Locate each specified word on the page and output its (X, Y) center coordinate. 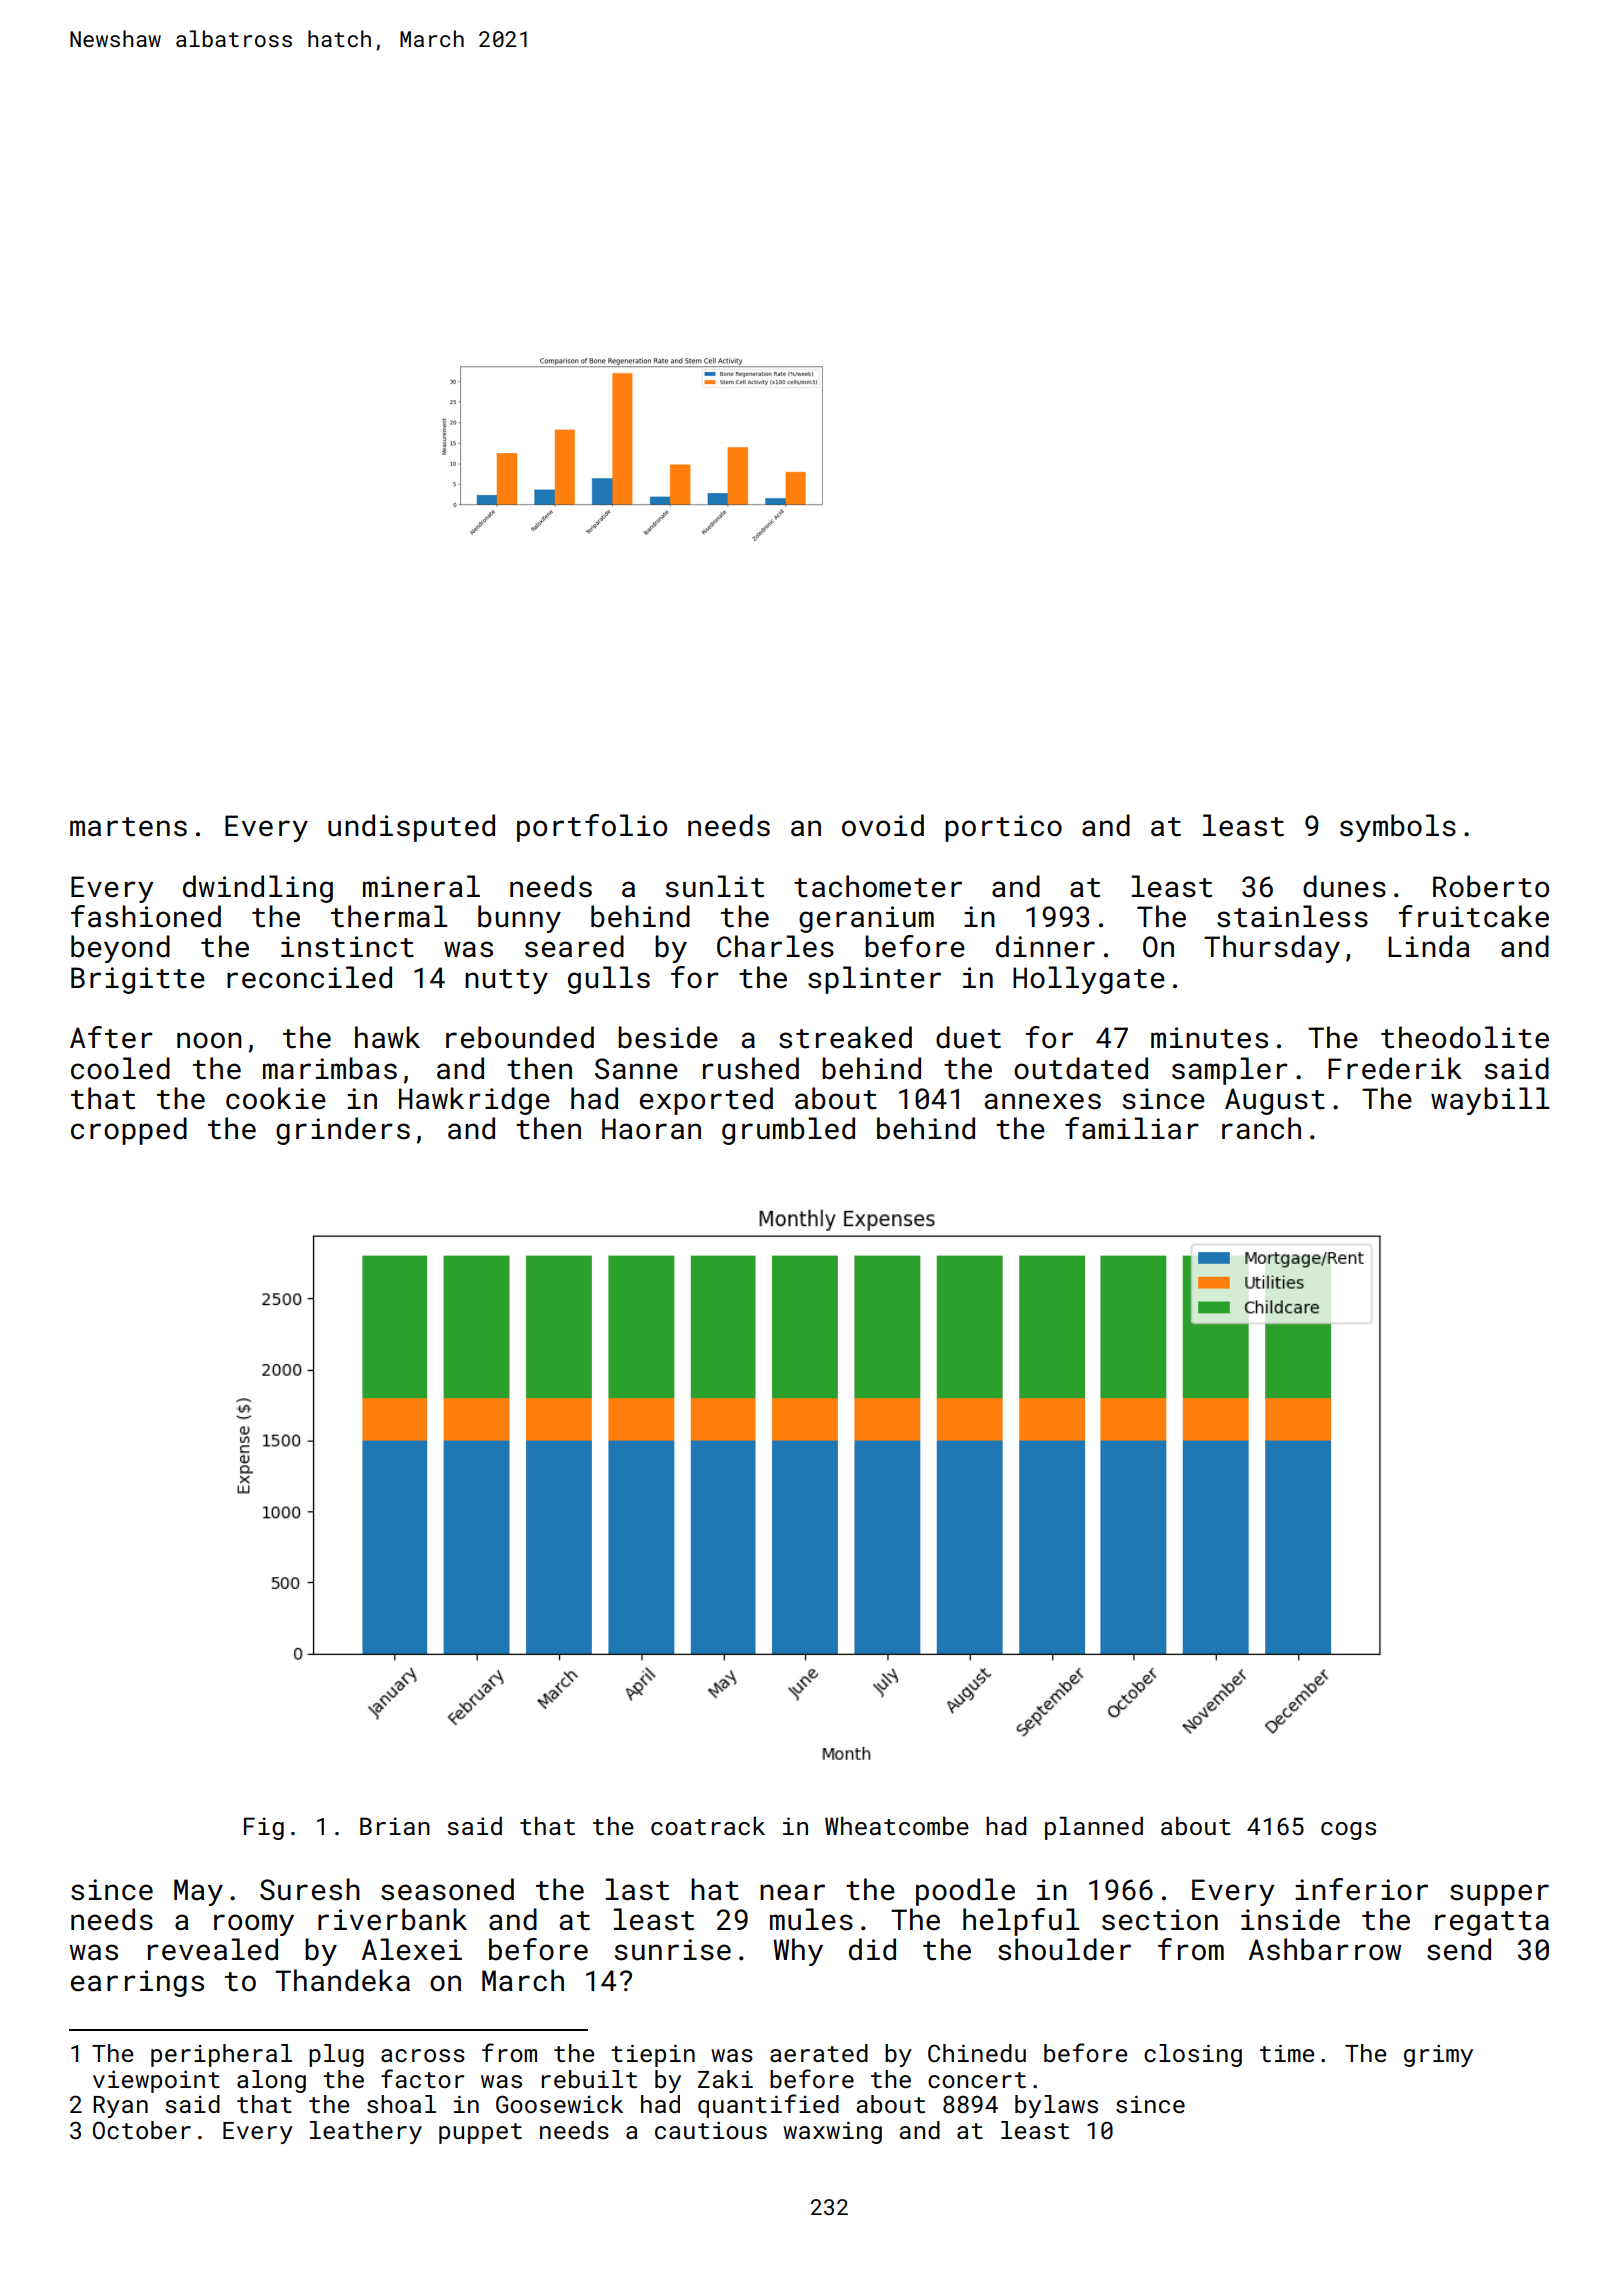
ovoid (883, 825)
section (1160, 1920)
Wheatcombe (897, 1826)
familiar (1132, 1128)
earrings (137, 1983)
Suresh (310, 1889)
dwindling (258, 889)
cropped (129, 1131)
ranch (1261, 1128)
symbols (1398, 828)
